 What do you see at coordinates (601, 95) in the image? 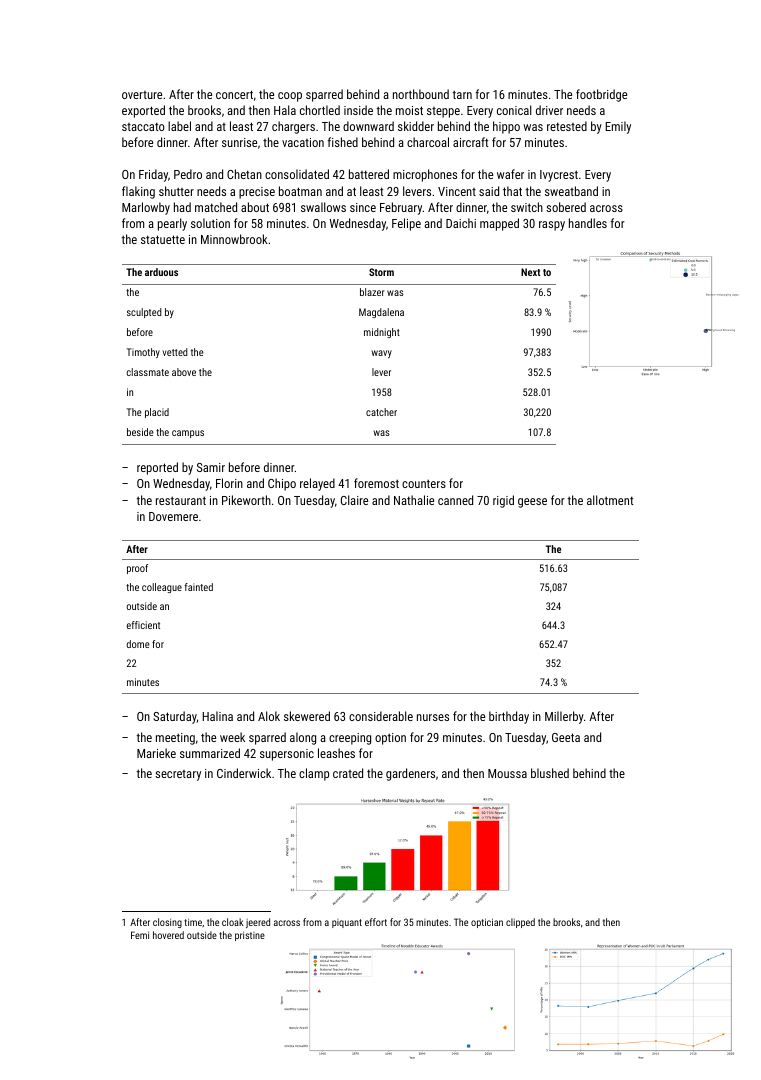
I see `footbridge` at bounding box center [601, 95].
